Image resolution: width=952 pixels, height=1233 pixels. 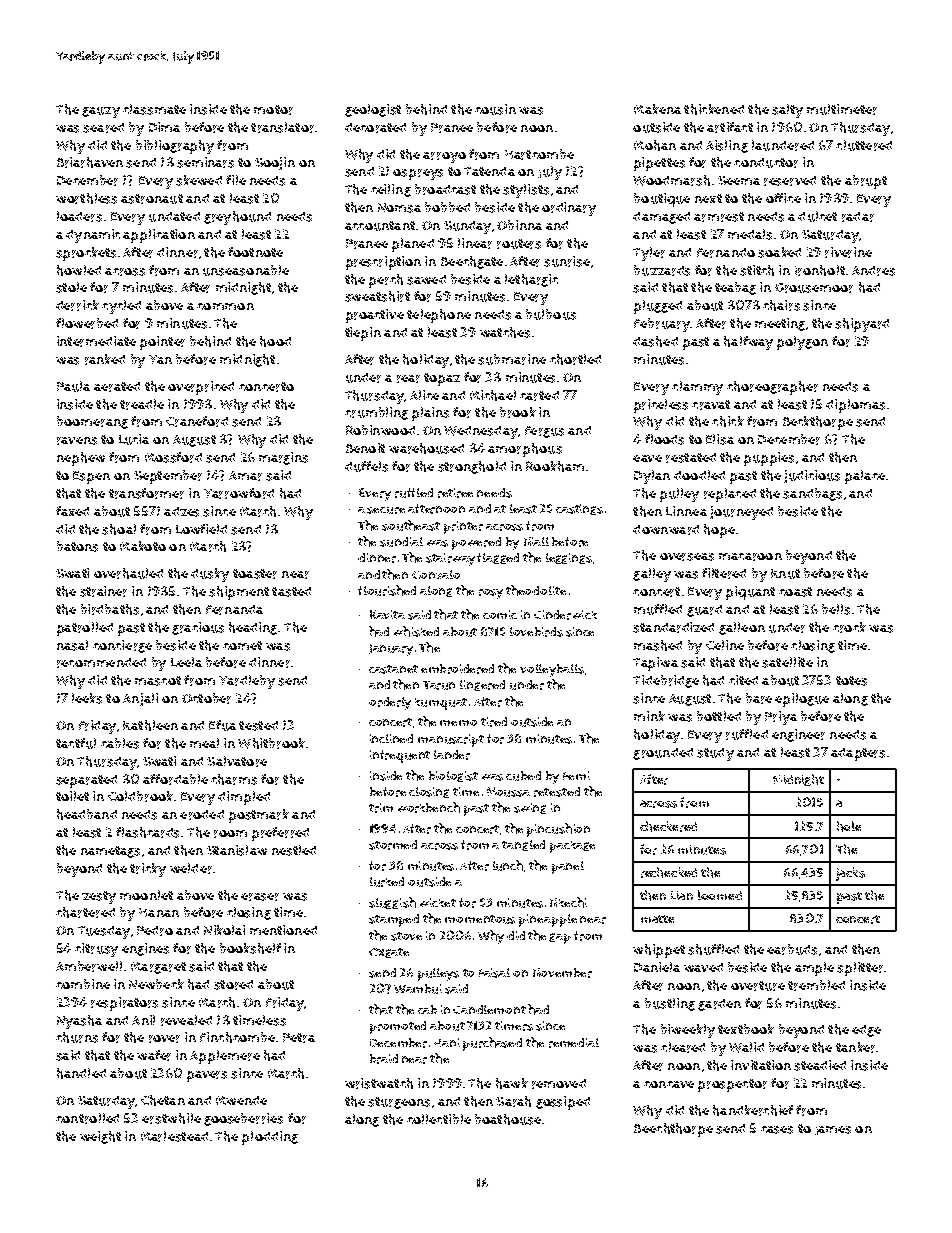 What do you see at coordinates (393, 845) in the screenshot?
I see `stormed` at bounding box center [393, 845].
